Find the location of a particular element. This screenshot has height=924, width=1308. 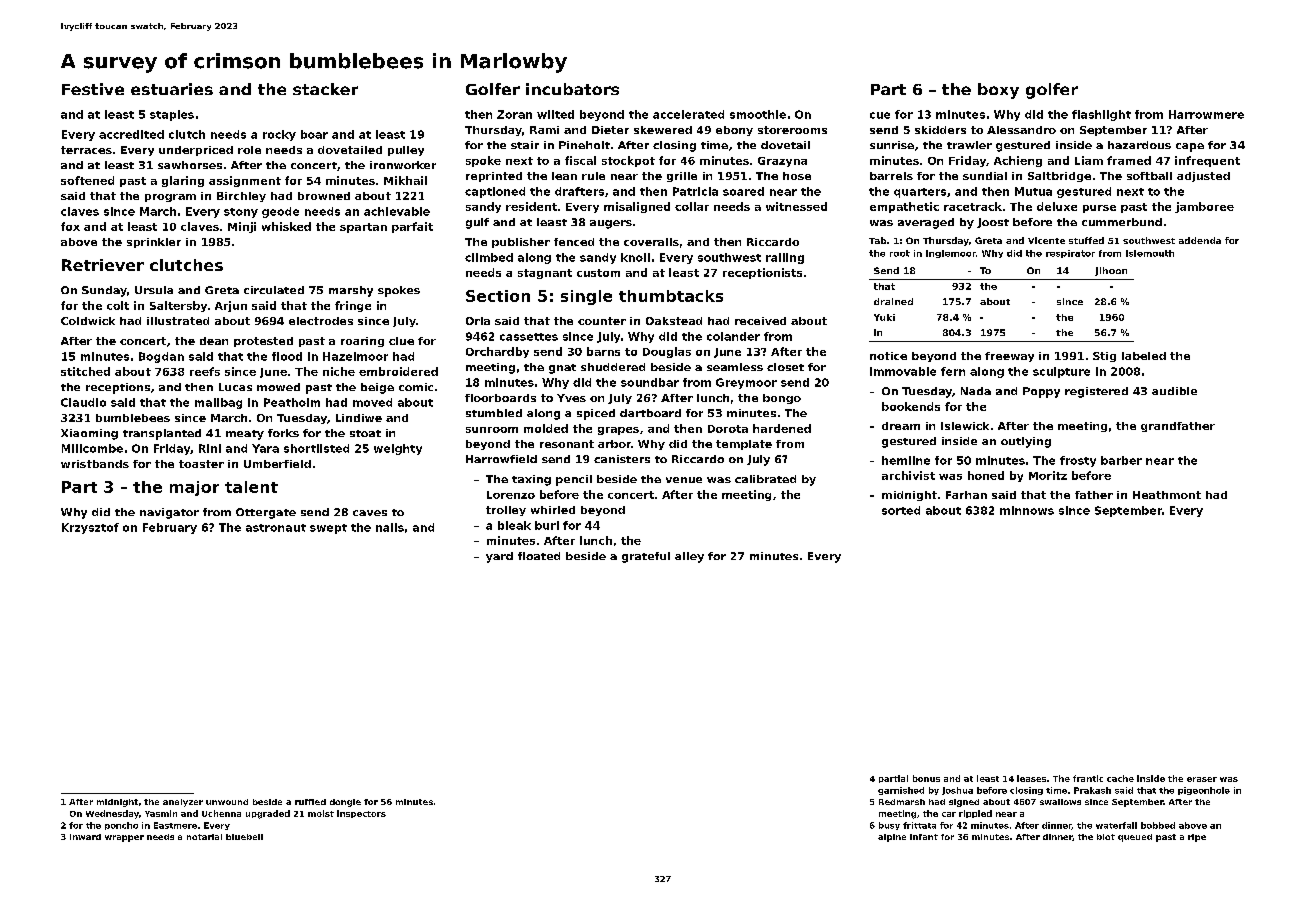

notice is located at coordinates (888, 356).
